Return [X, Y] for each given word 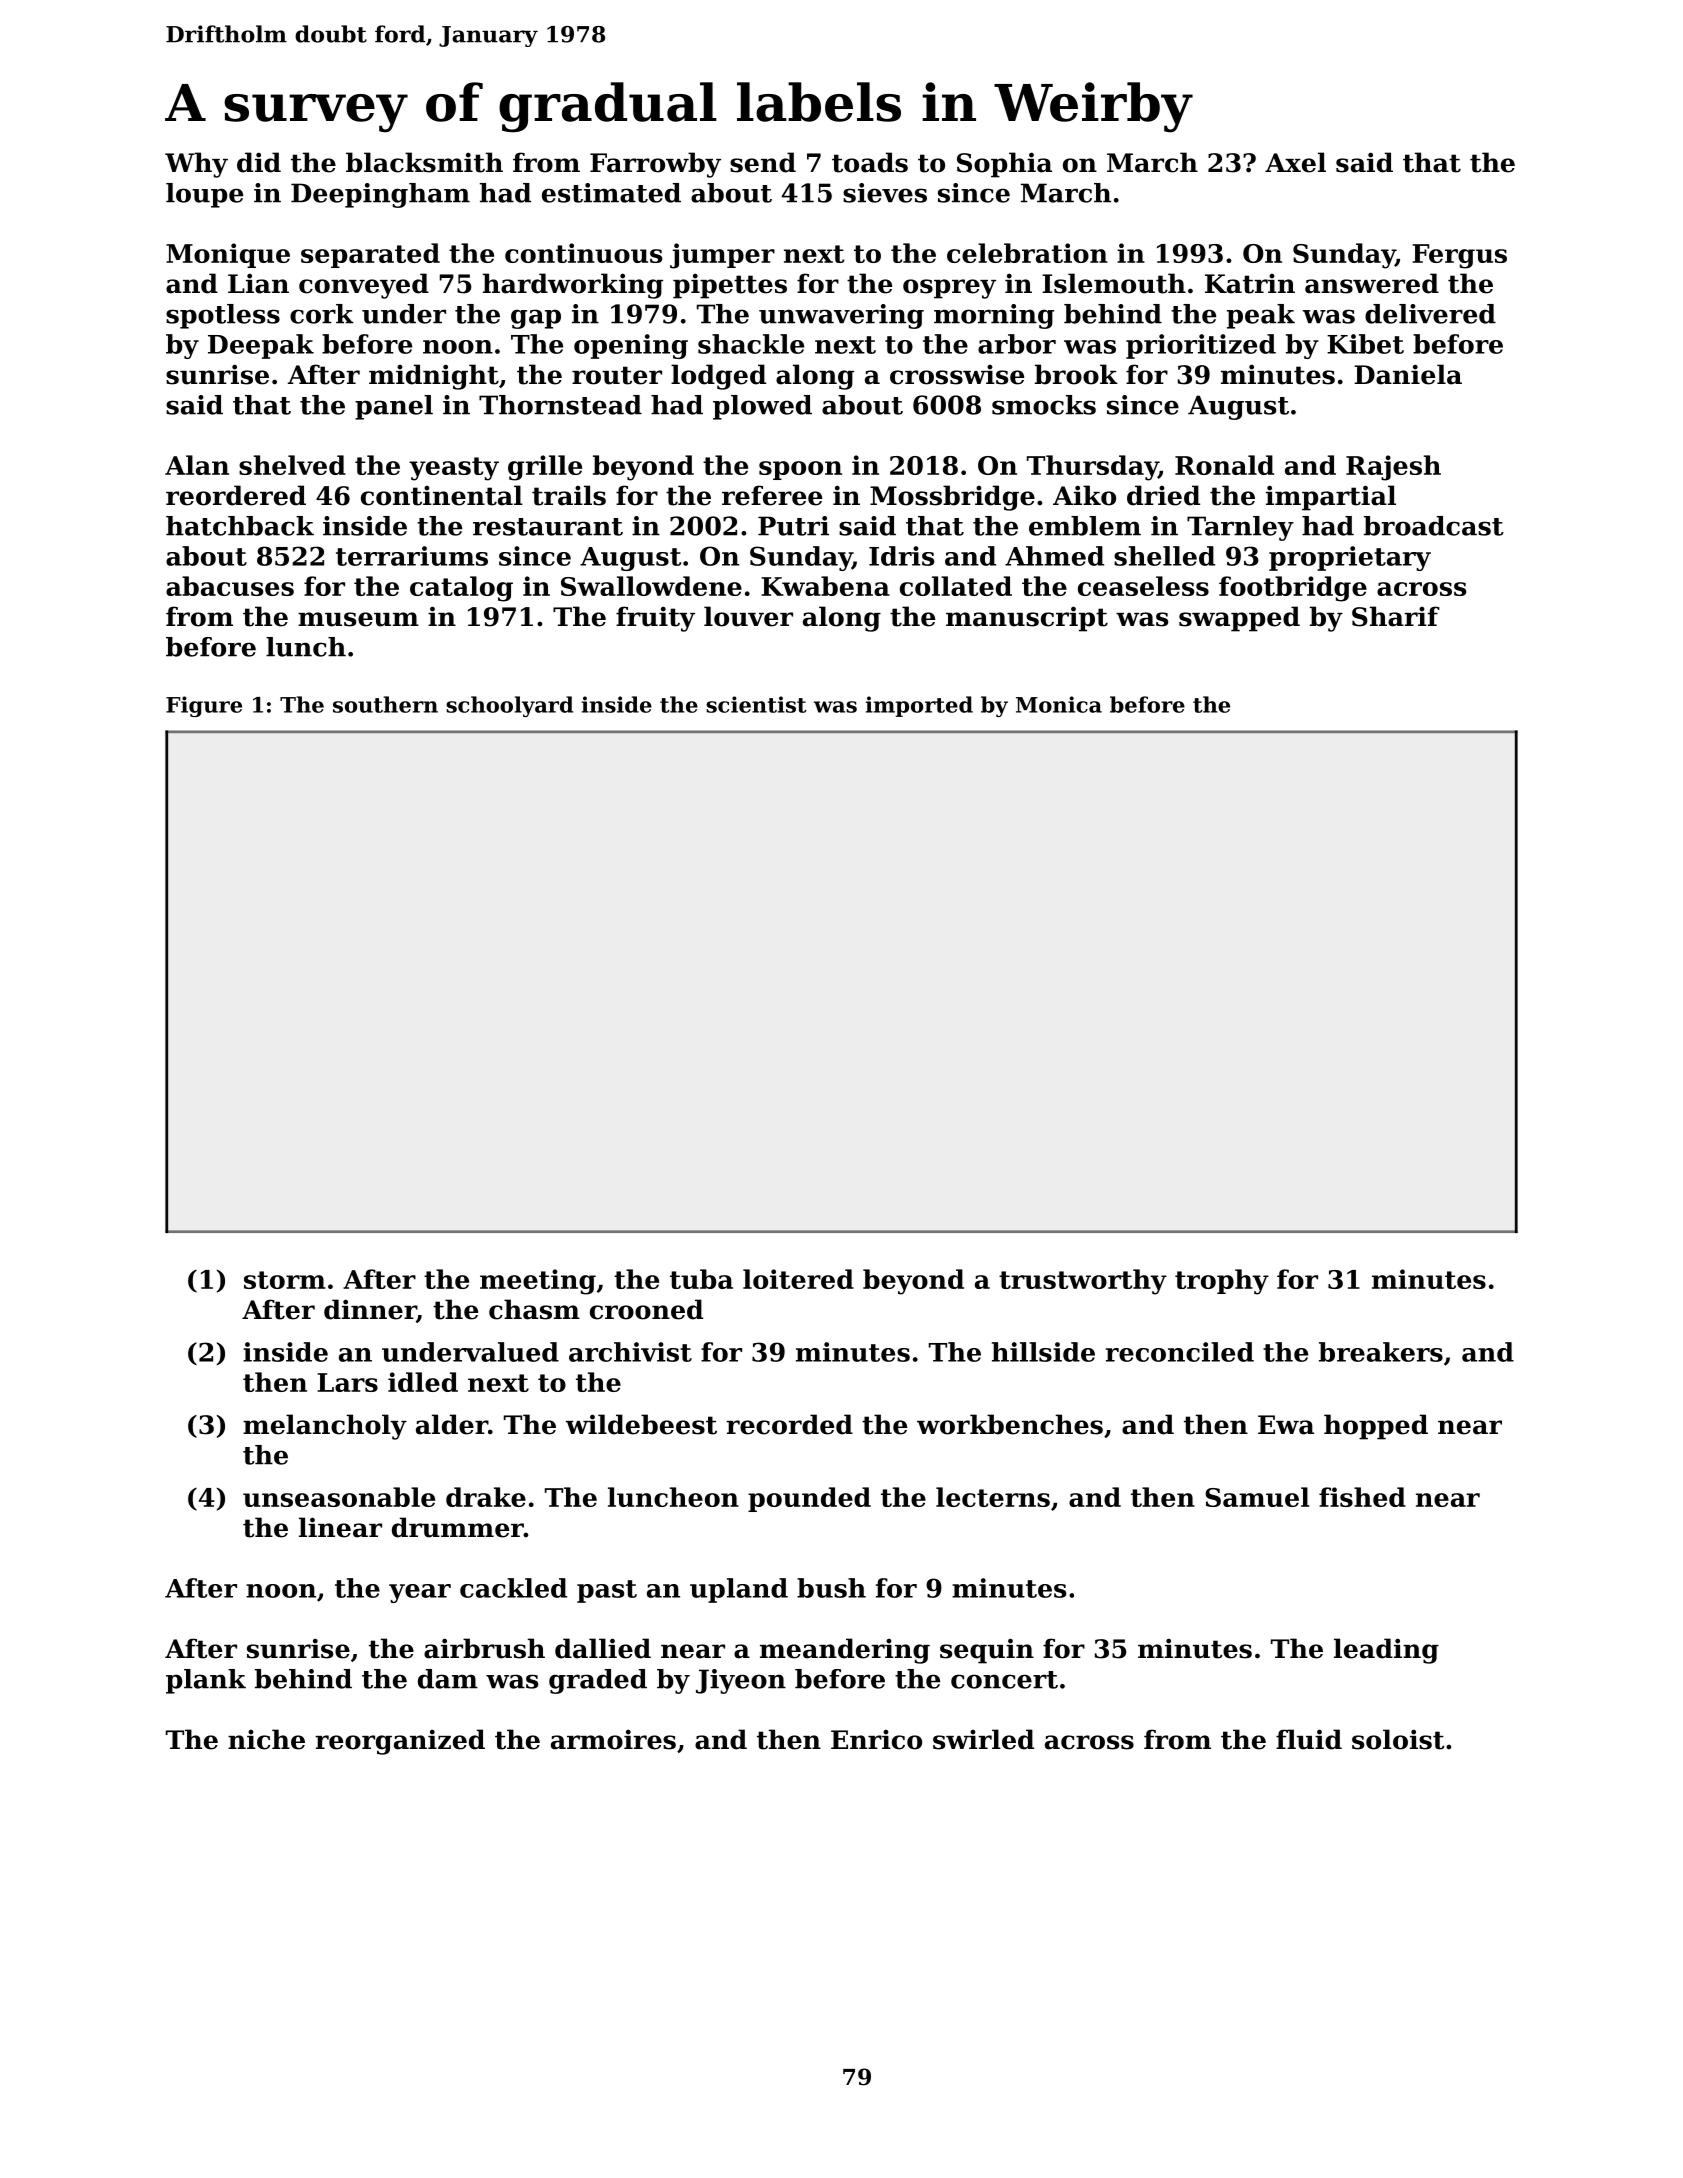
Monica [1059, 704]
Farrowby [655, 165]
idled [423, 1382]
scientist [756, 704]
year [420, 1593]
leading [1386, 1651]
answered [1372, 283]
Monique [228, 255]
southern [385, 704]
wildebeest [641, 1424]
